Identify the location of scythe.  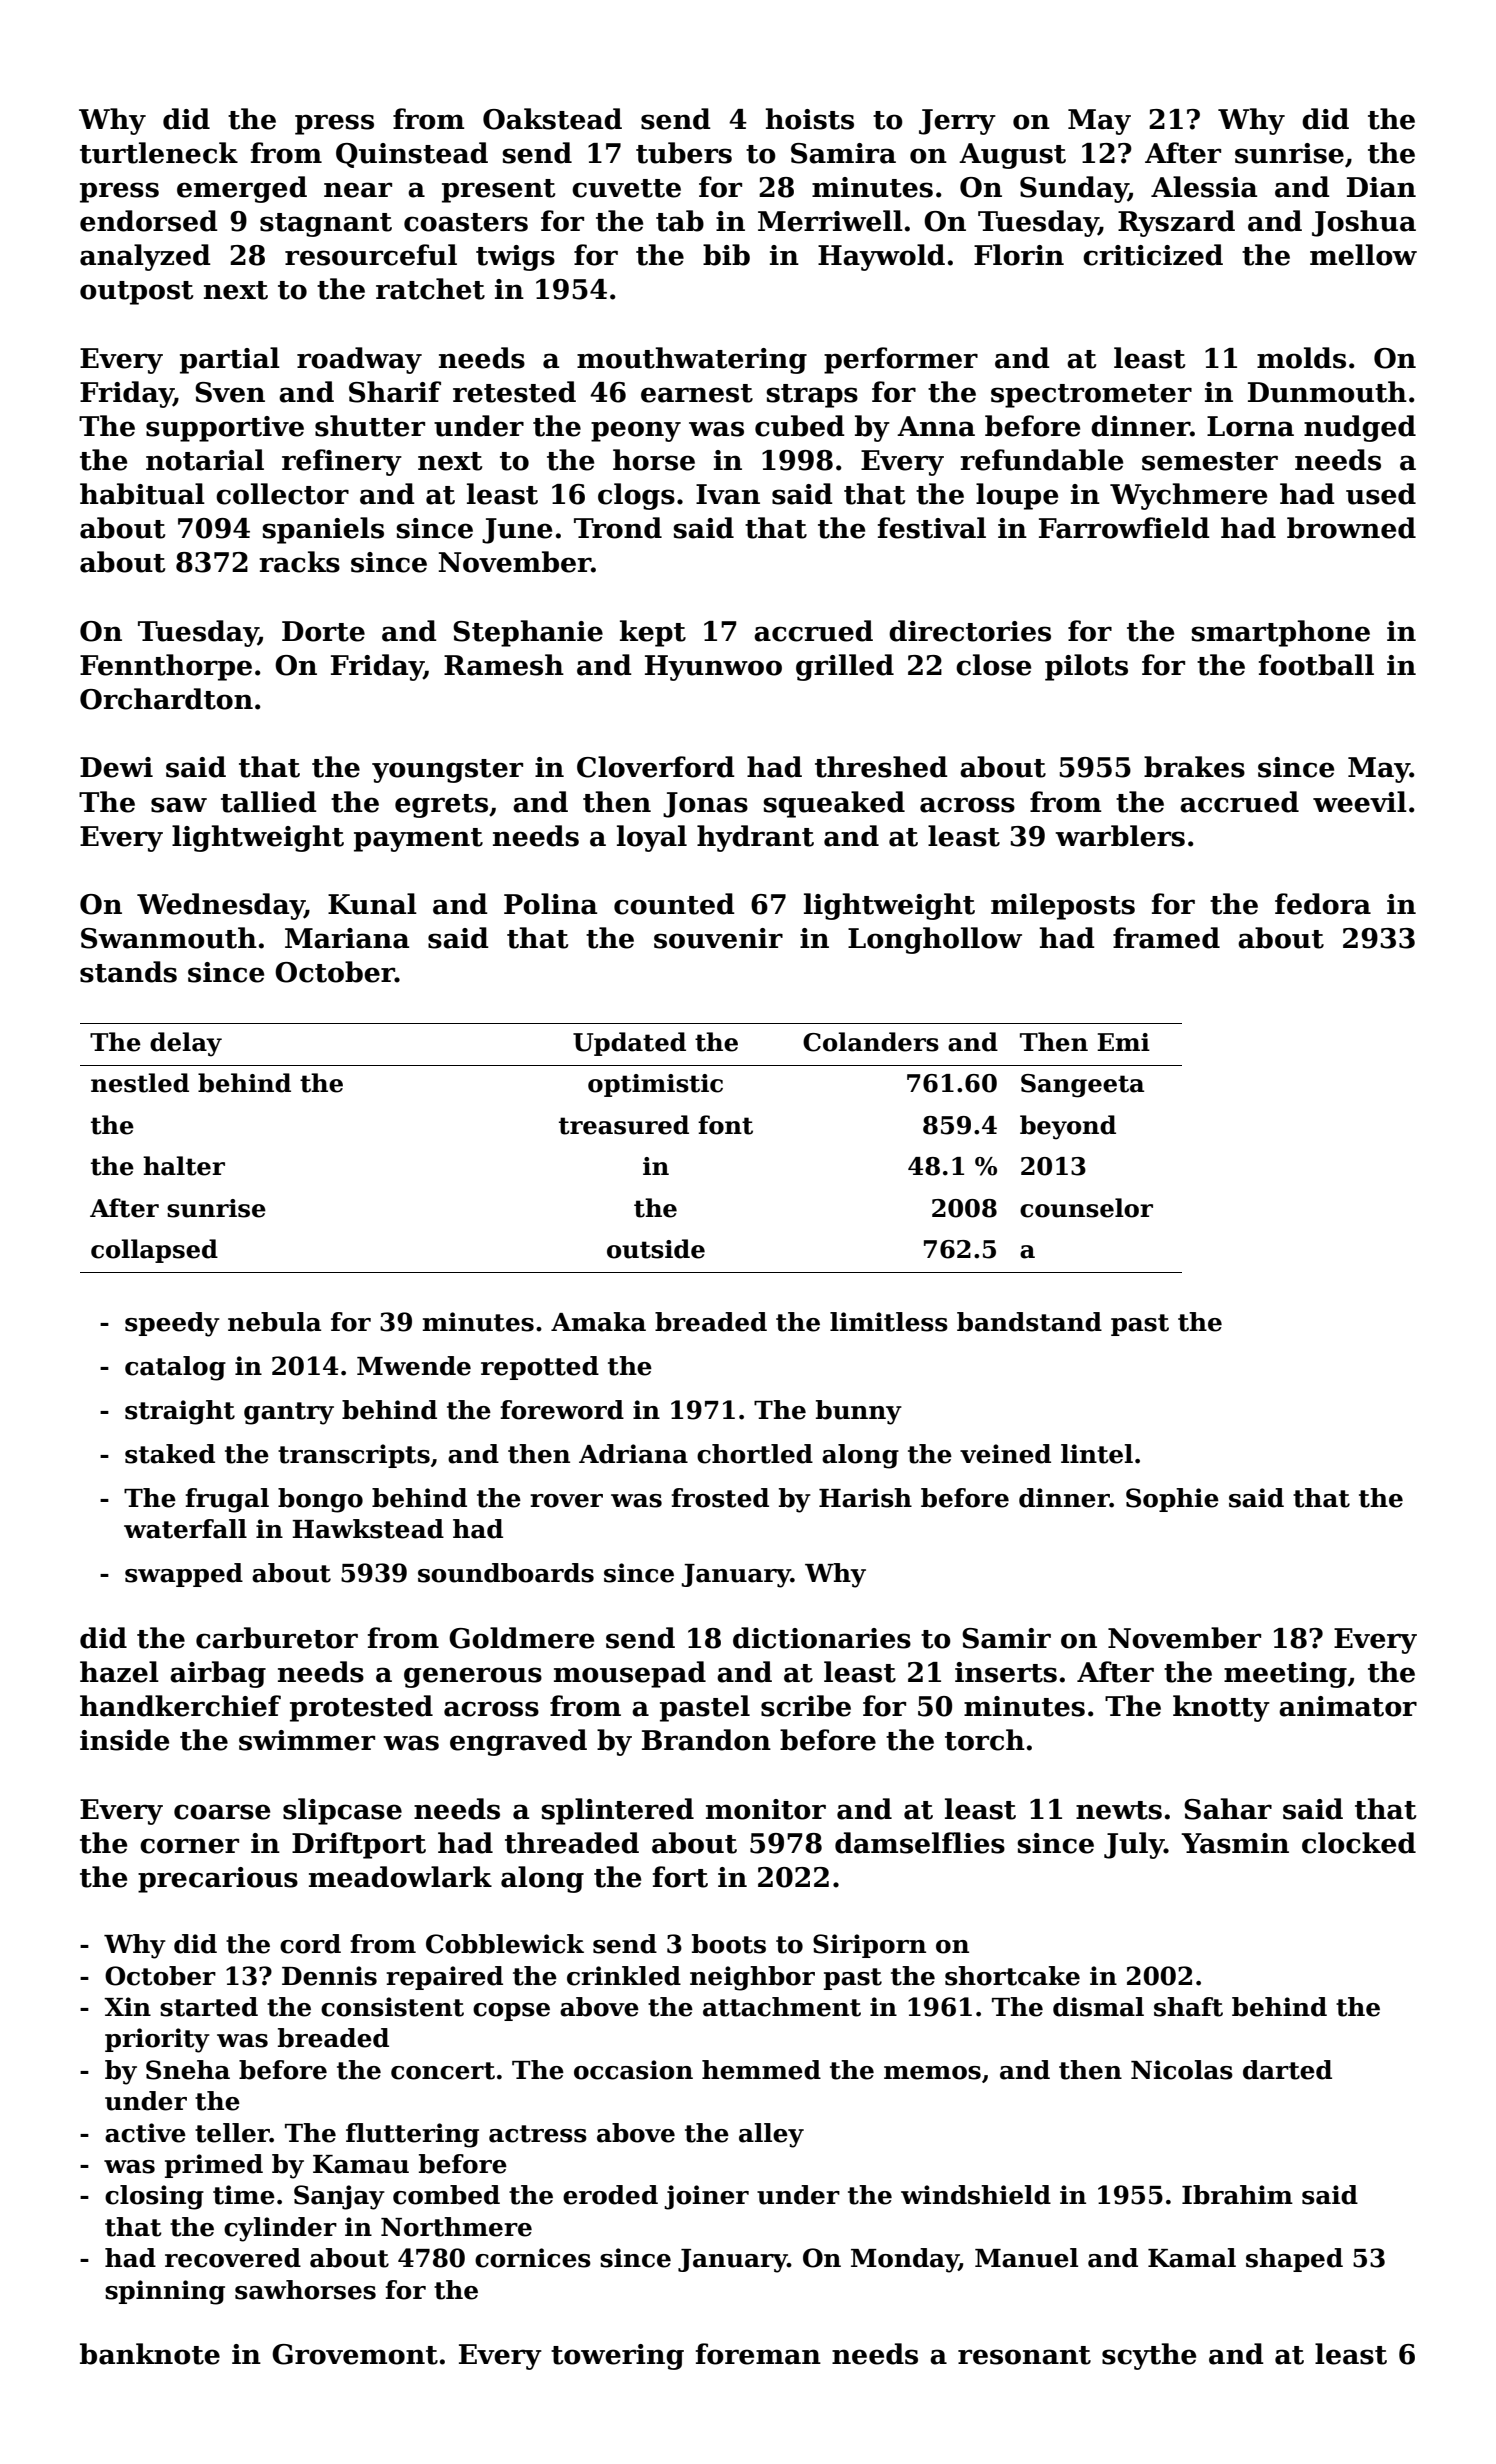
(1149, 2356).
